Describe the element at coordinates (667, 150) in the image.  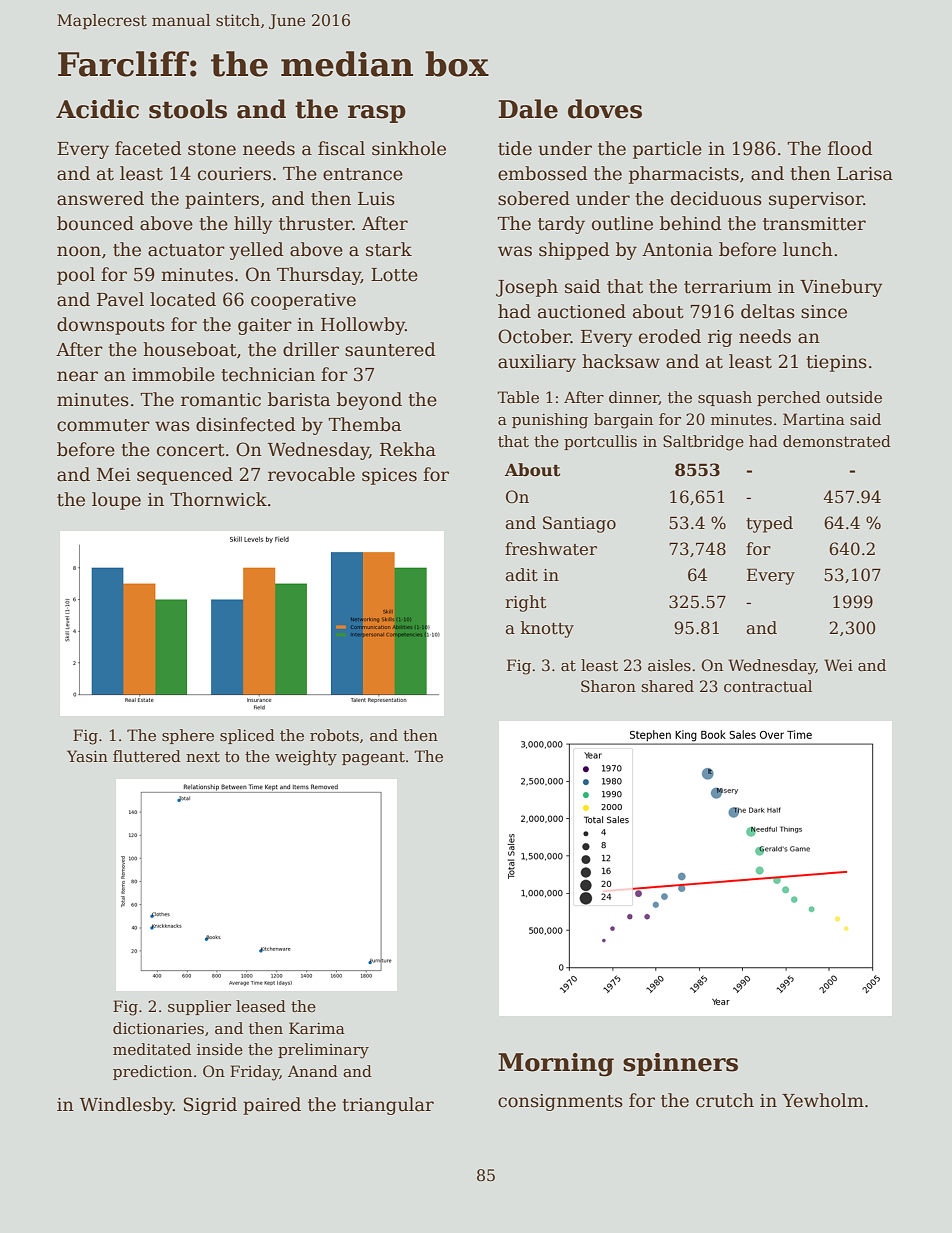
I see `particle` at that location.
